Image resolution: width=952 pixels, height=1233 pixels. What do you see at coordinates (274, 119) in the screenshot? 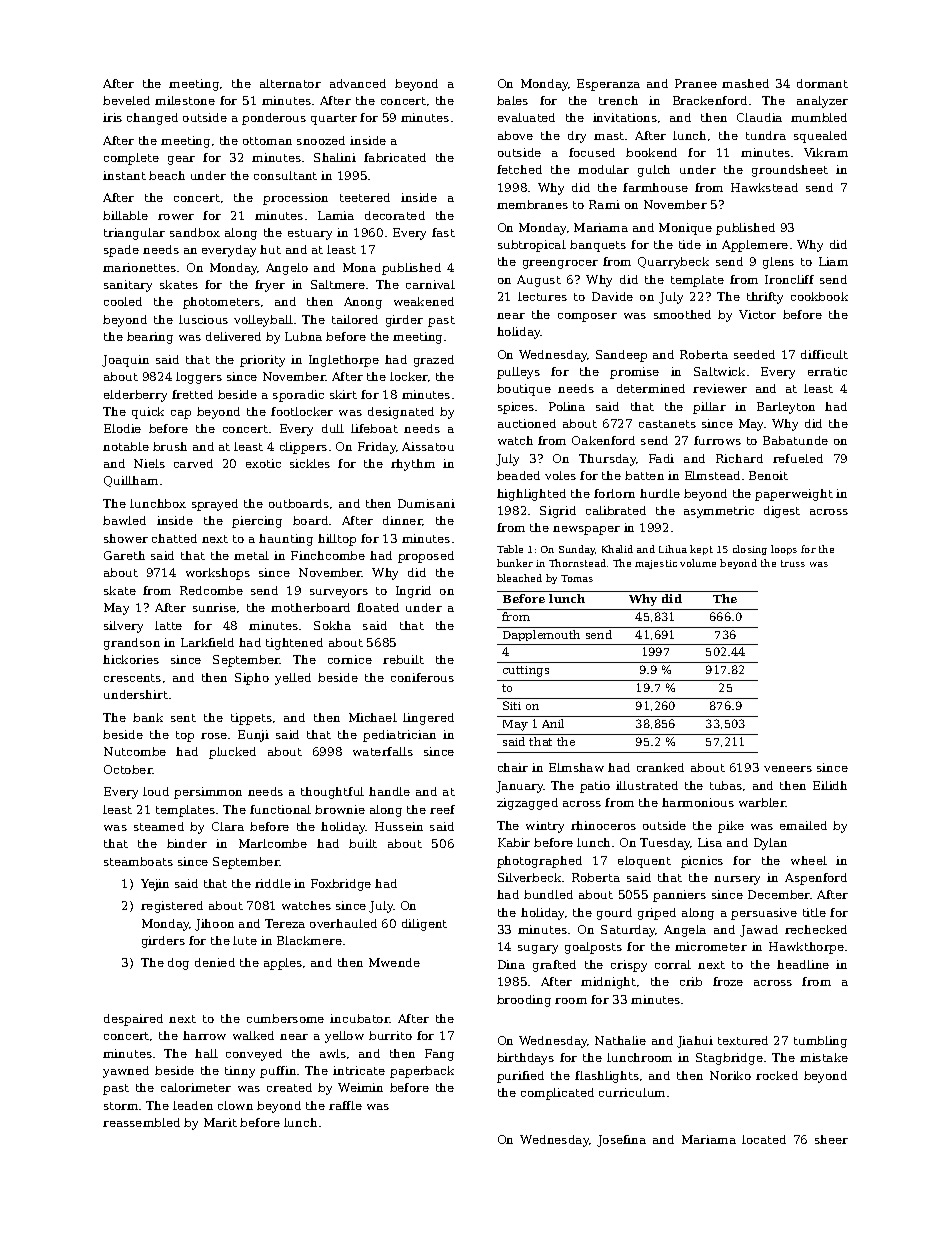
I see `ponderous` at bounding box center [274, 119].
